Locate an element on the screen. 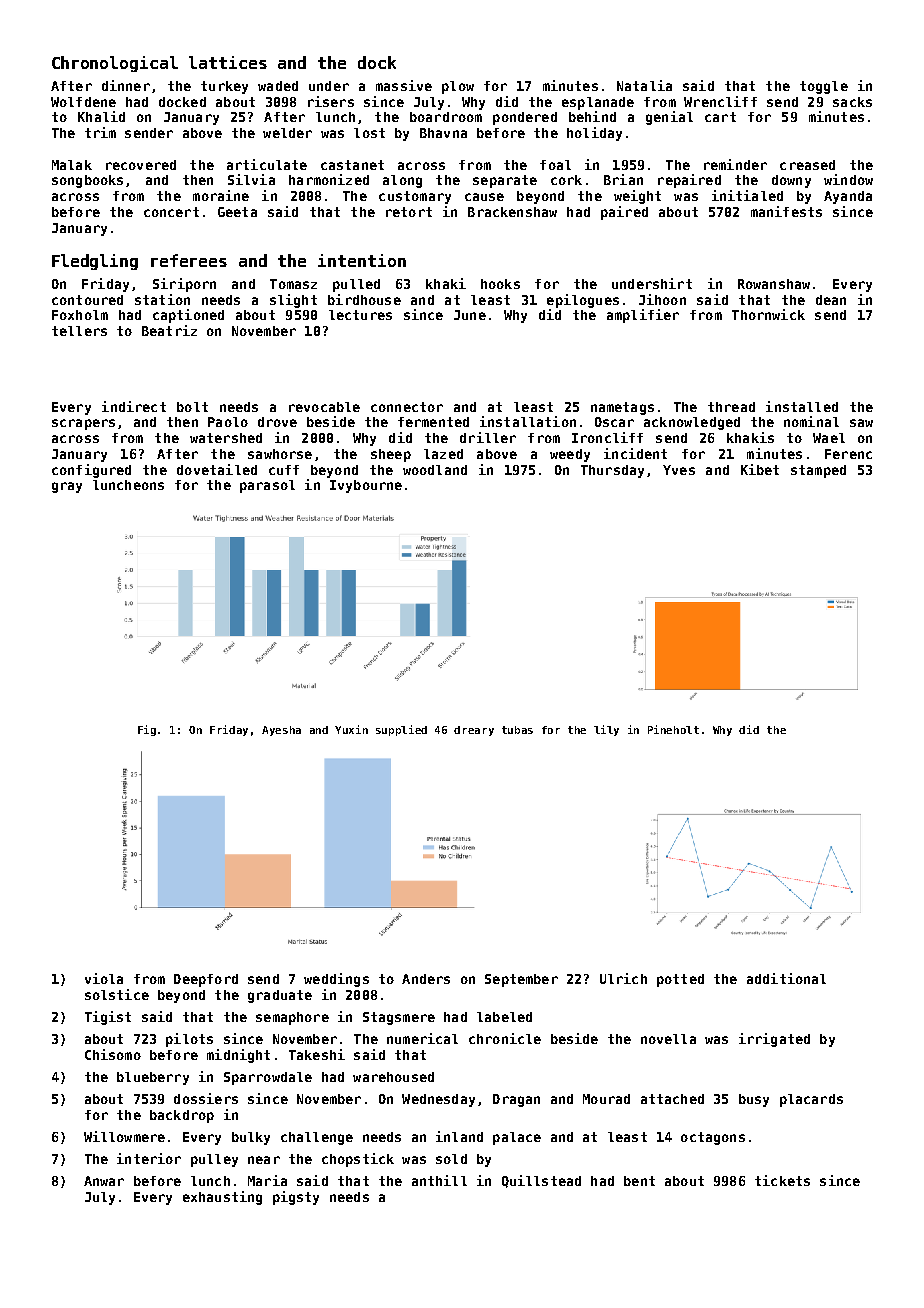  Brackenshaw is located at coordinates (512, 212).
